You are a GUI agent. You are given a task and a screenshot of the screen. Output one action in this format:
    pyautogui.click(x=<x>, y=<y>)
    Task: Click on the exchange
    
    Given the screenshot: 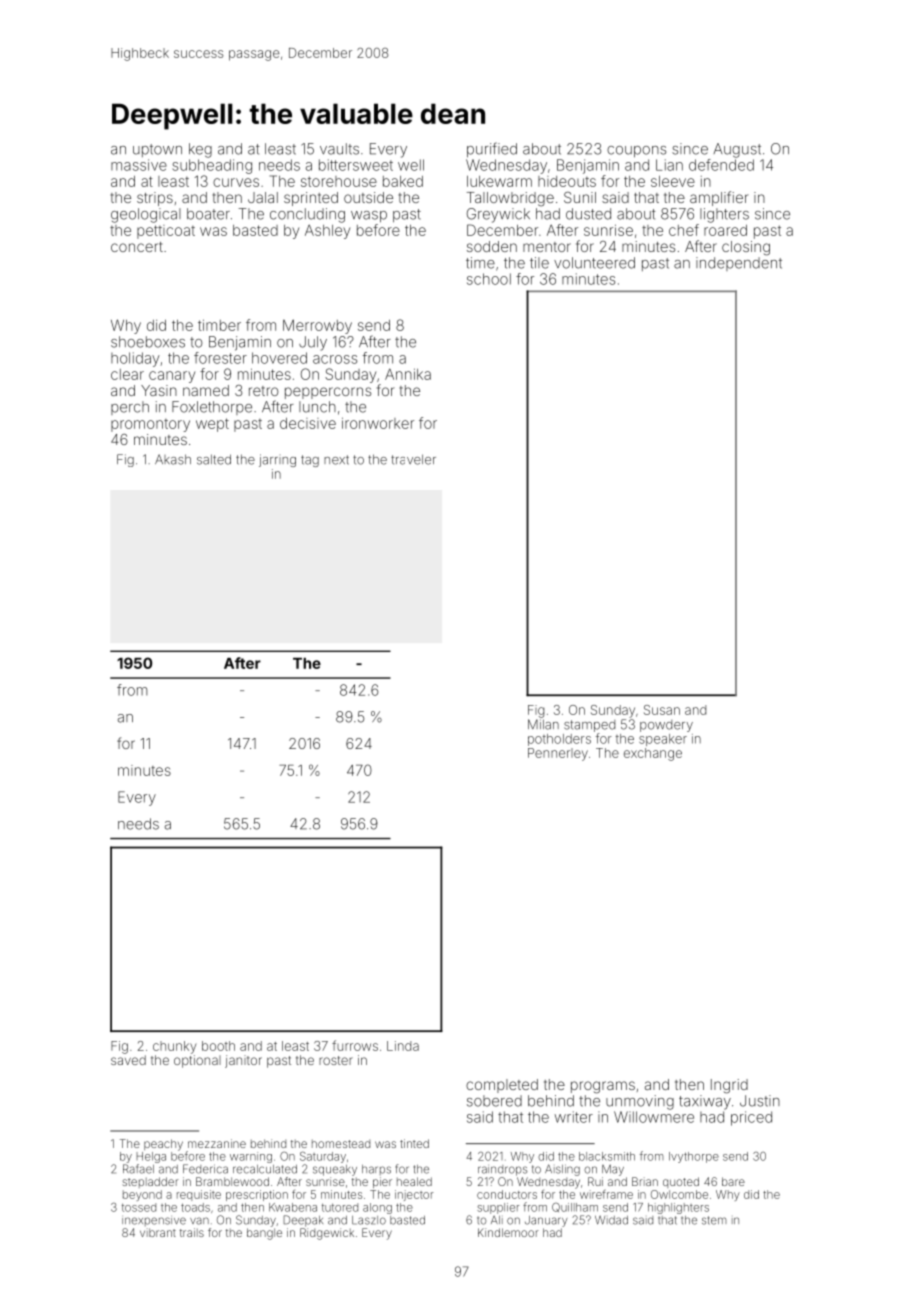 What is the action you would take?
    pyautogui.click(x=653, y=754)
